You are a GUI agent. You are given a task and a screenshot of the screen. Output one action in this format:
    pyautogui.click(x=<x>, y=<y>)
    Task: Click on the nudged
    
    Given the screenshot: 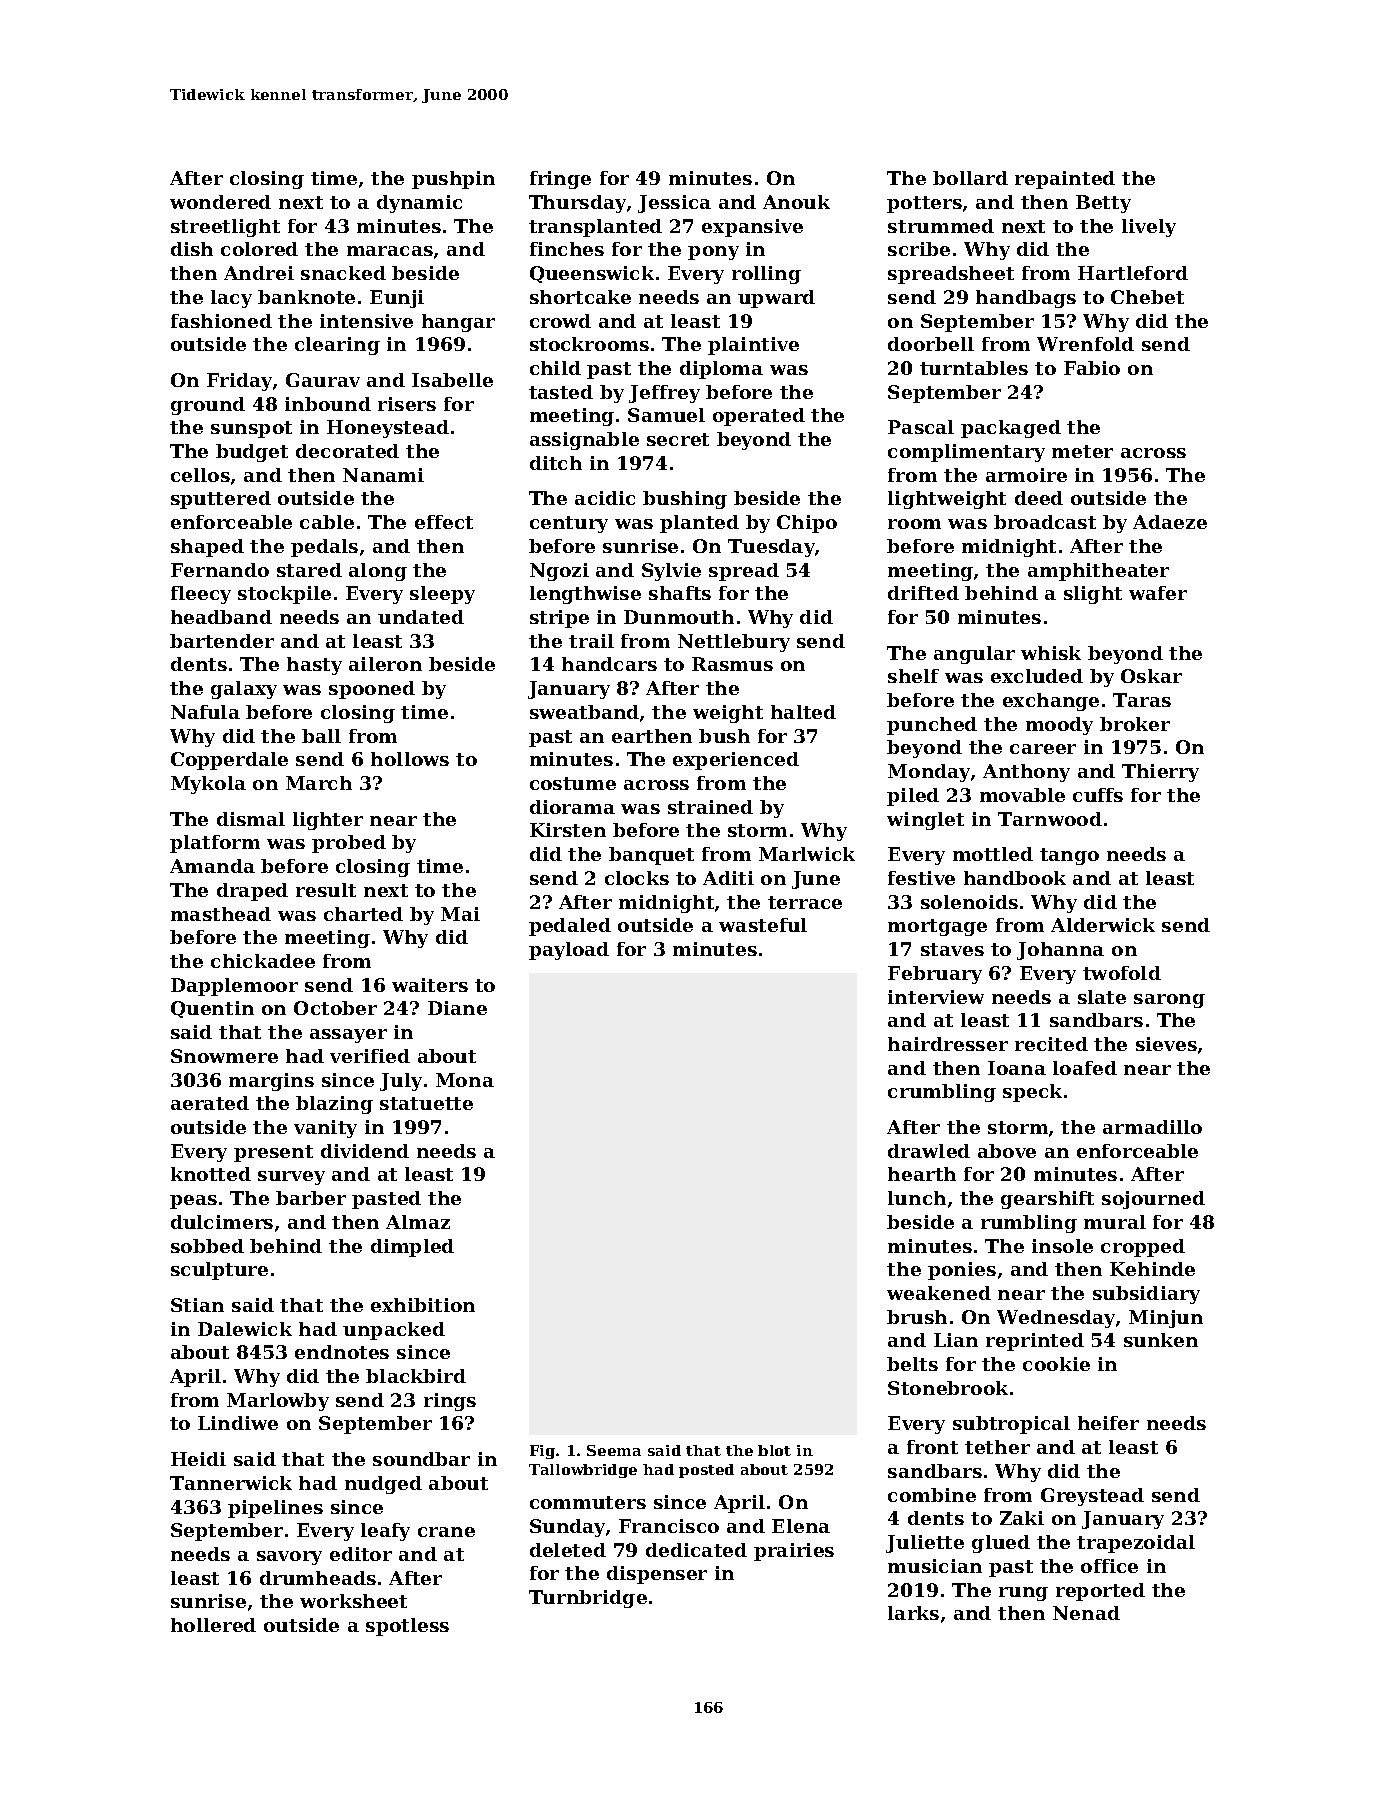 What is the action you would take?
    pyautogui.click(x=383, y=1485)
